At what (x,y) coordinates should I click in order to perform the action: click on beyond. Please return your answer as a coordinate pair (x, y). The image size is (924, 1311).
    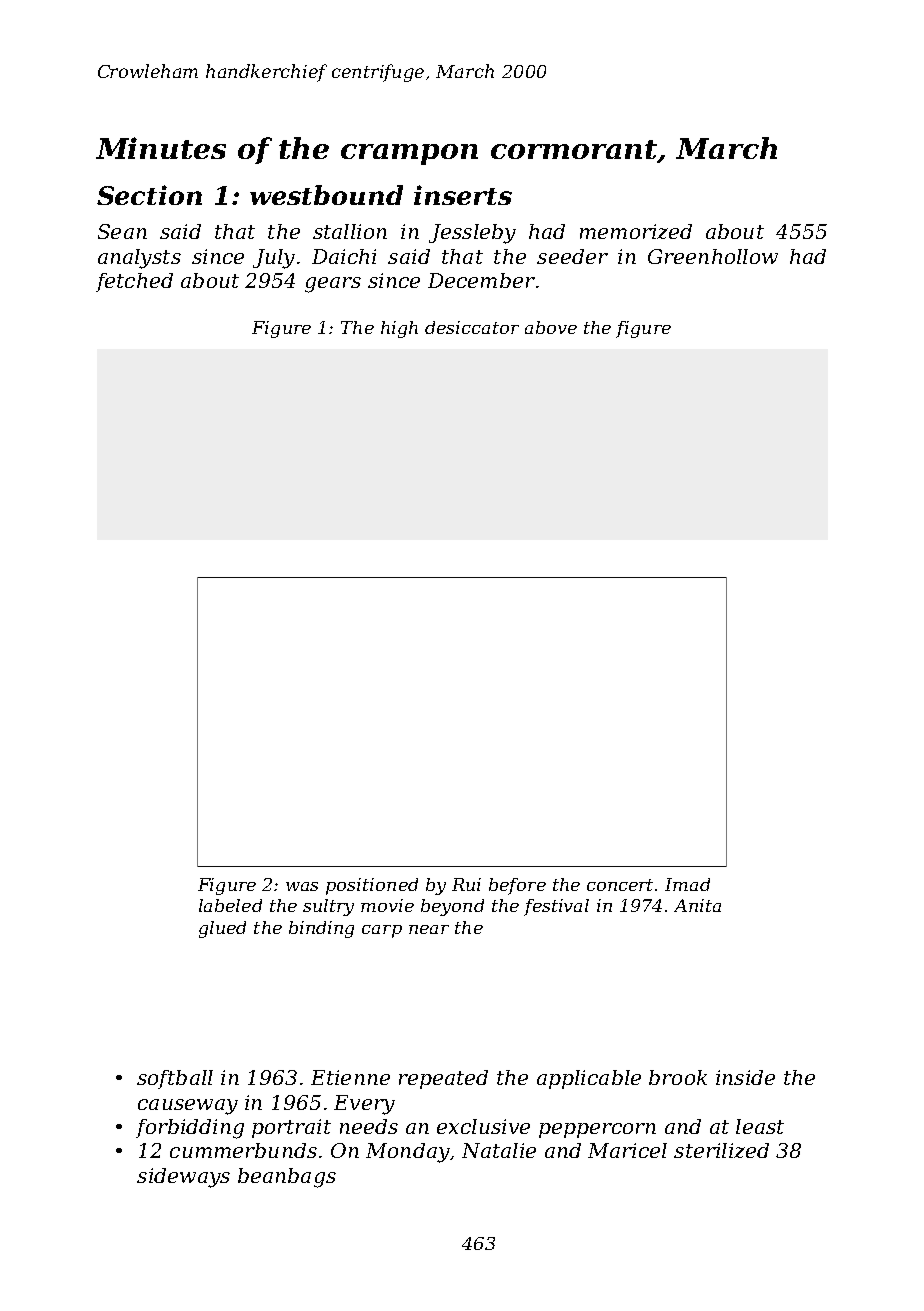
    Looking at the image, I should click on (452, 907).
